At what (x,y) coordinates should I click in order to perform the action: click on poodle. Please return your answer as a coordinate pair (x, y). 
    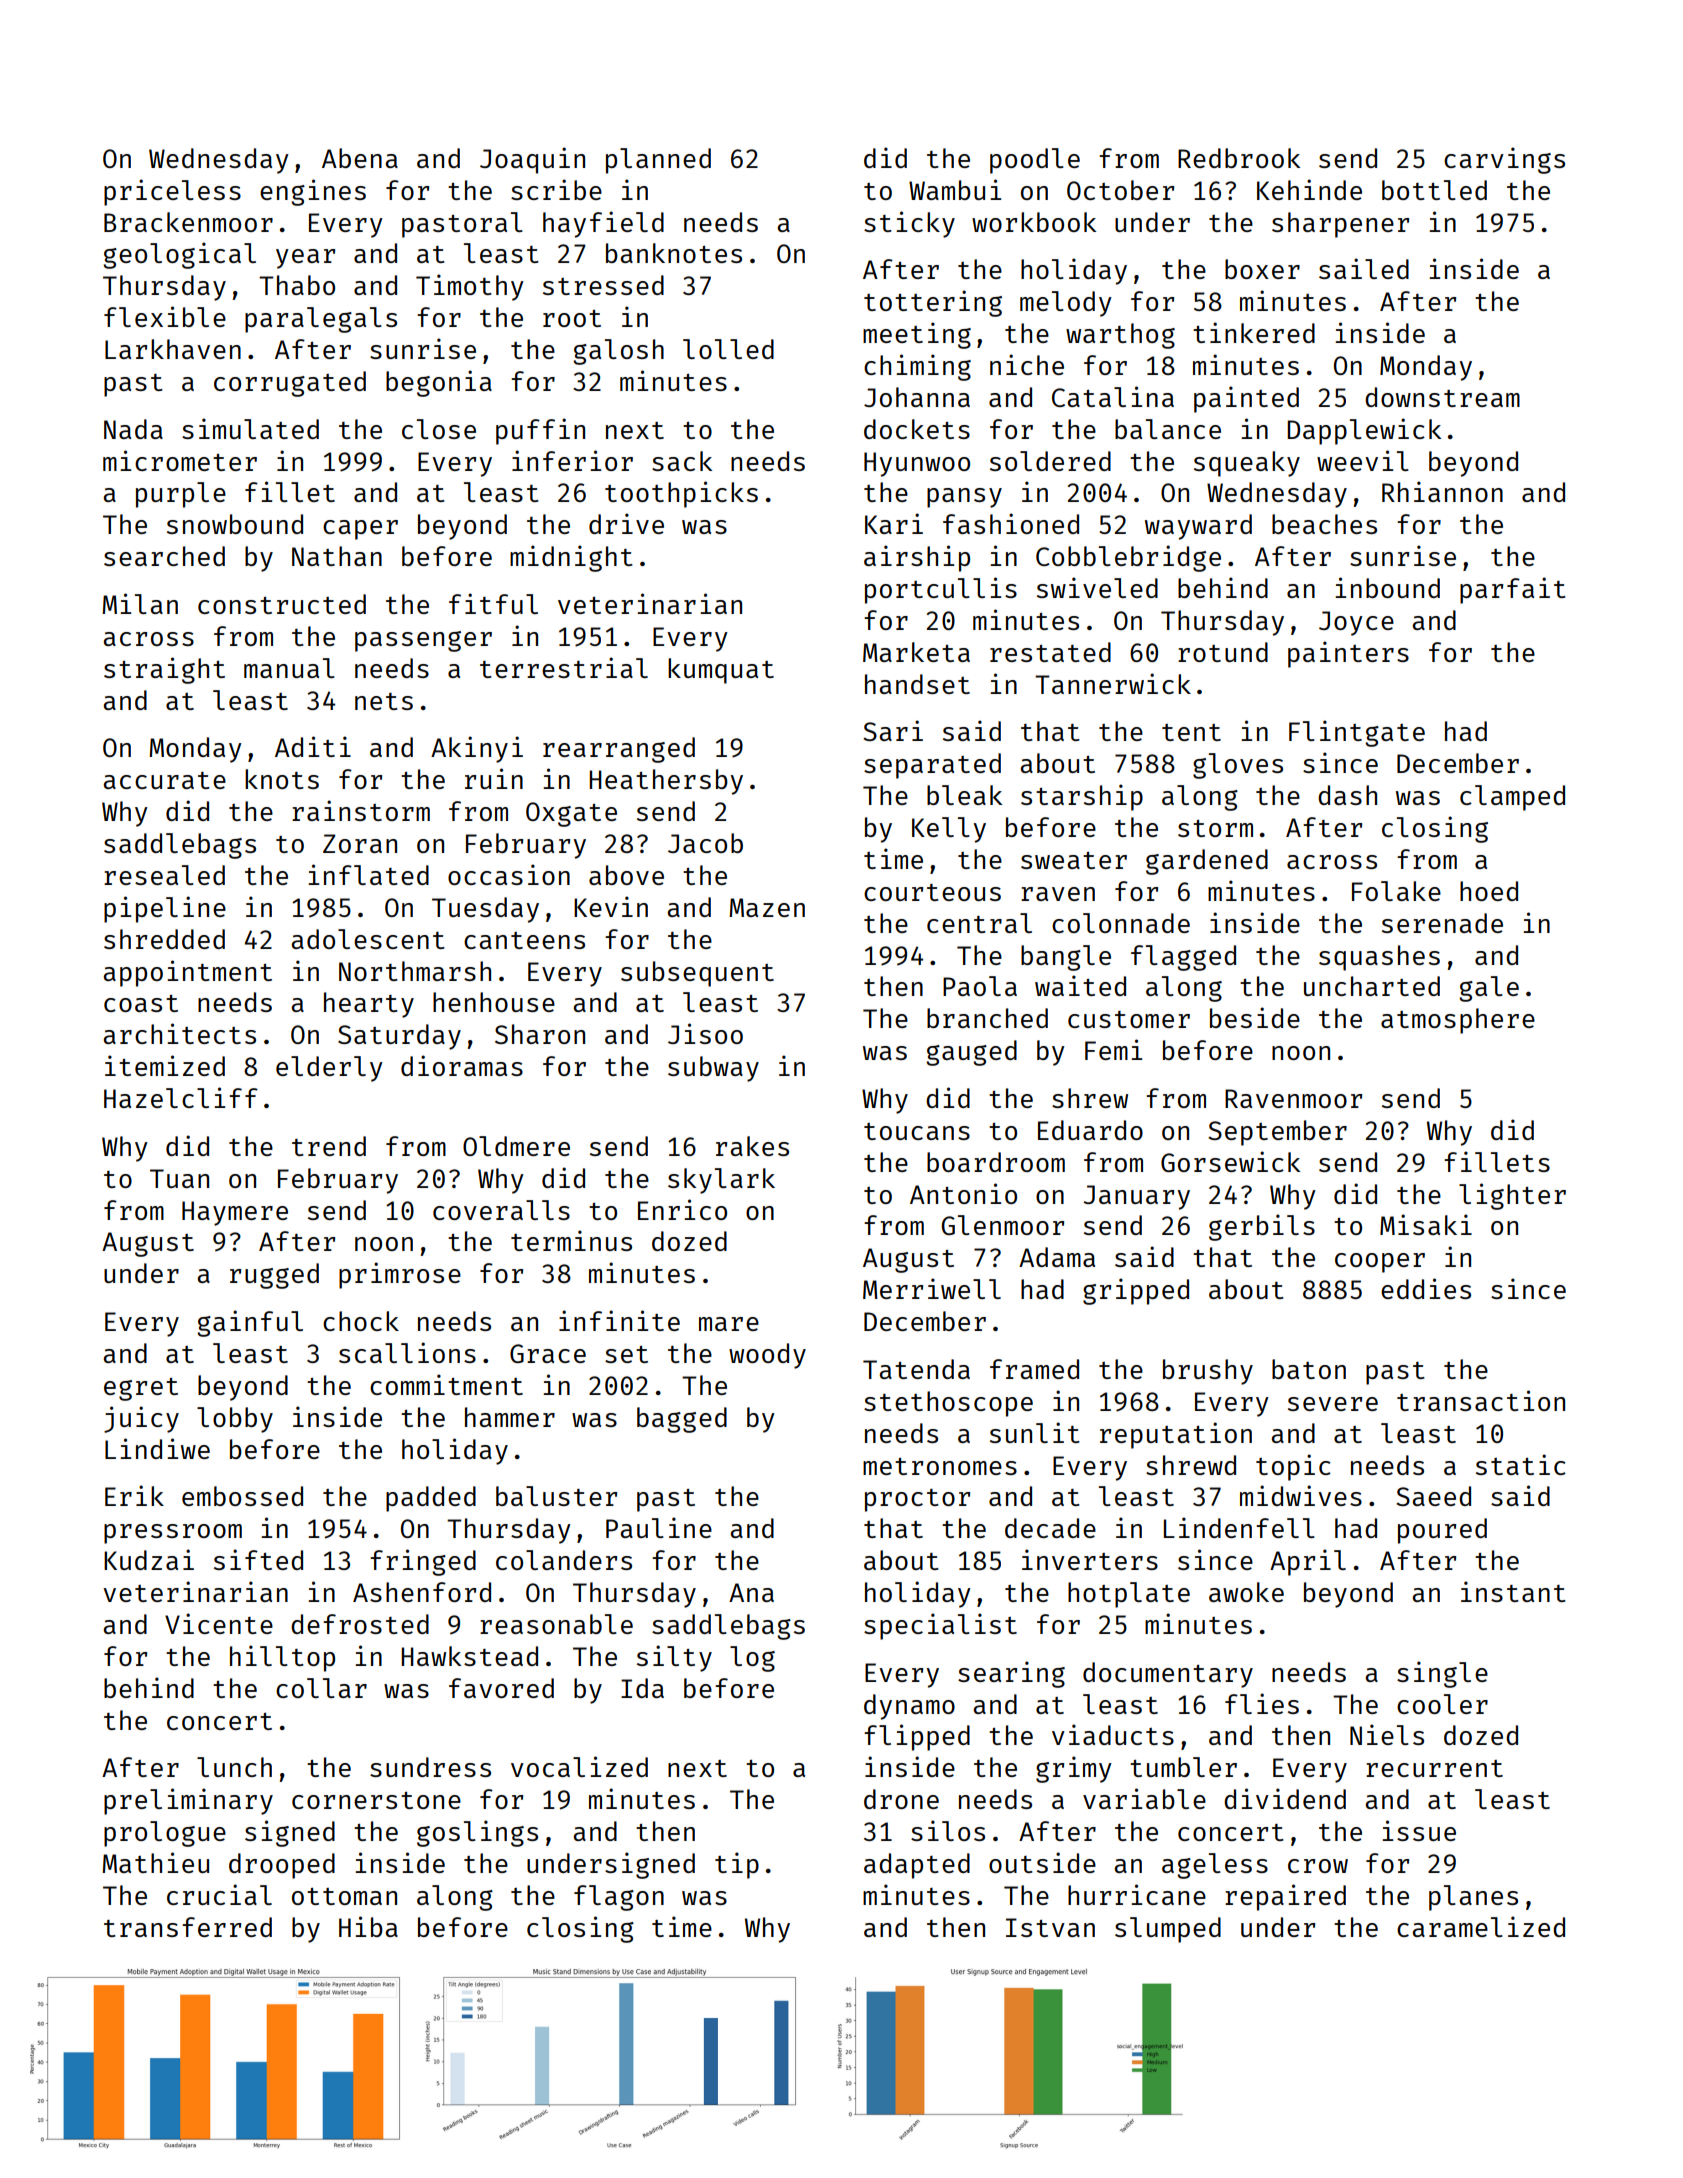
    Looking at the image, I should click on (1035, 161).
